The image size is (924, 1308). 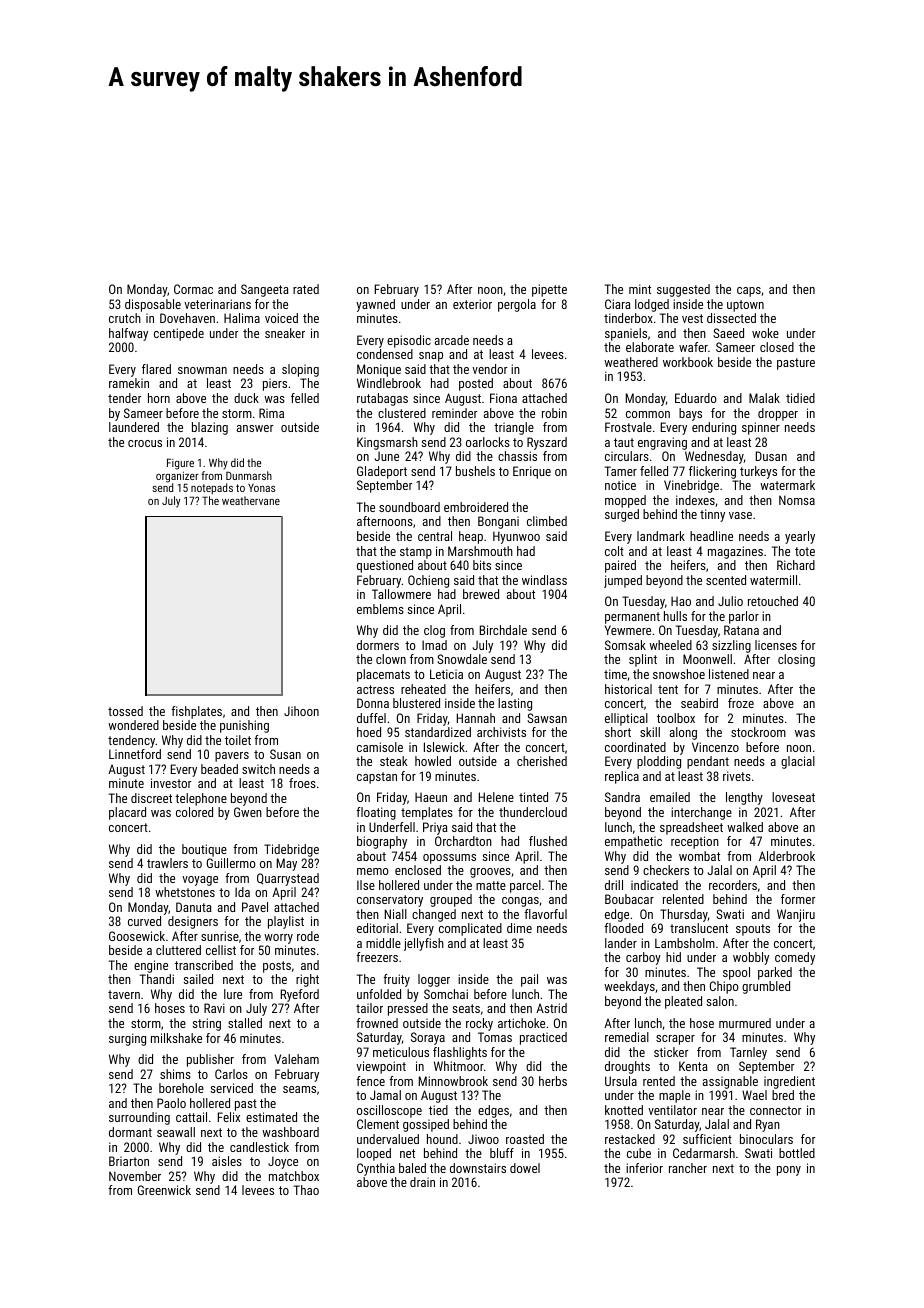 I want to click on loveseat, so click(x=793, y=797).
